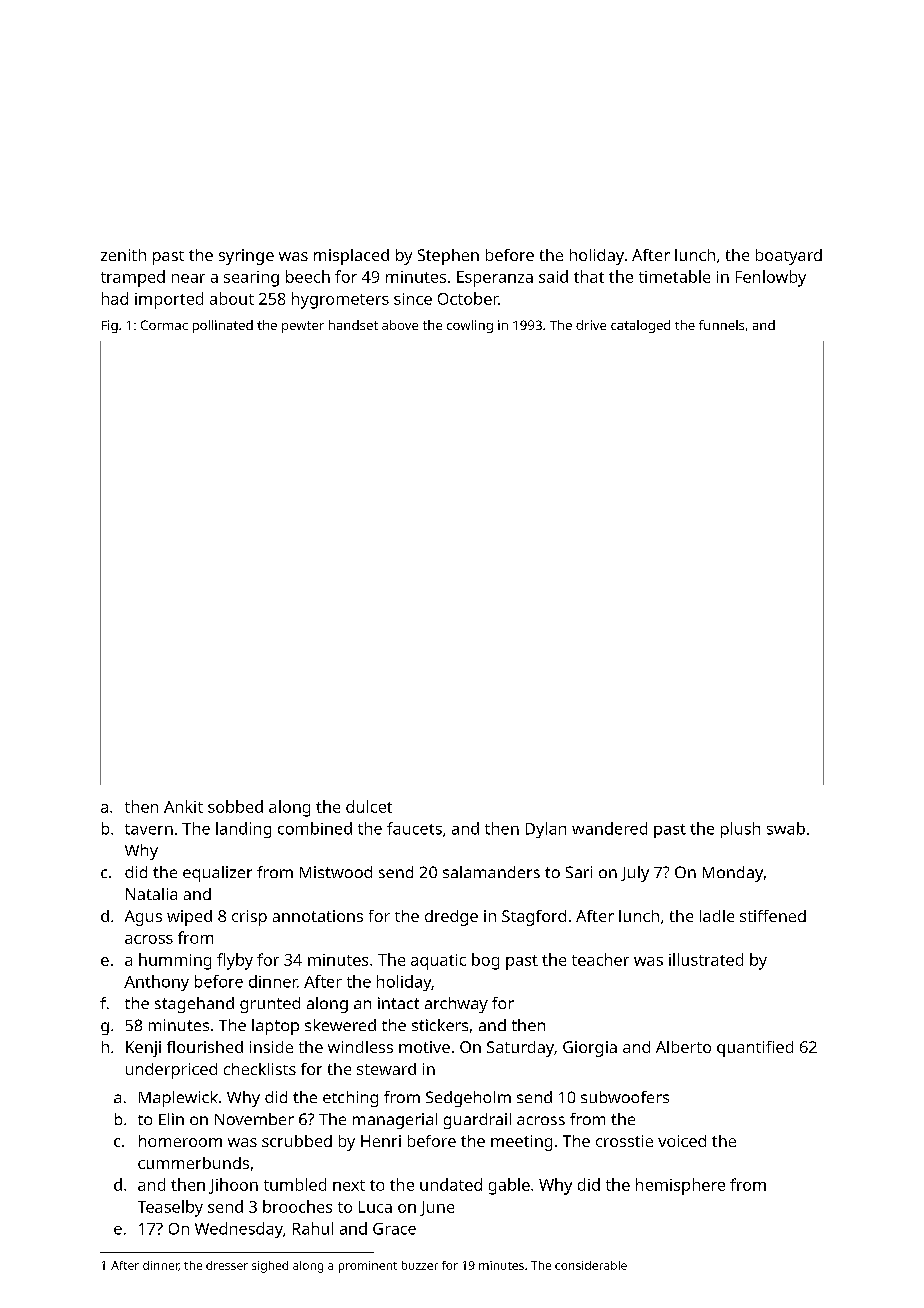 This screenshot has width=924, height=1308. I want to click on misplaced, so click(351, 257).
